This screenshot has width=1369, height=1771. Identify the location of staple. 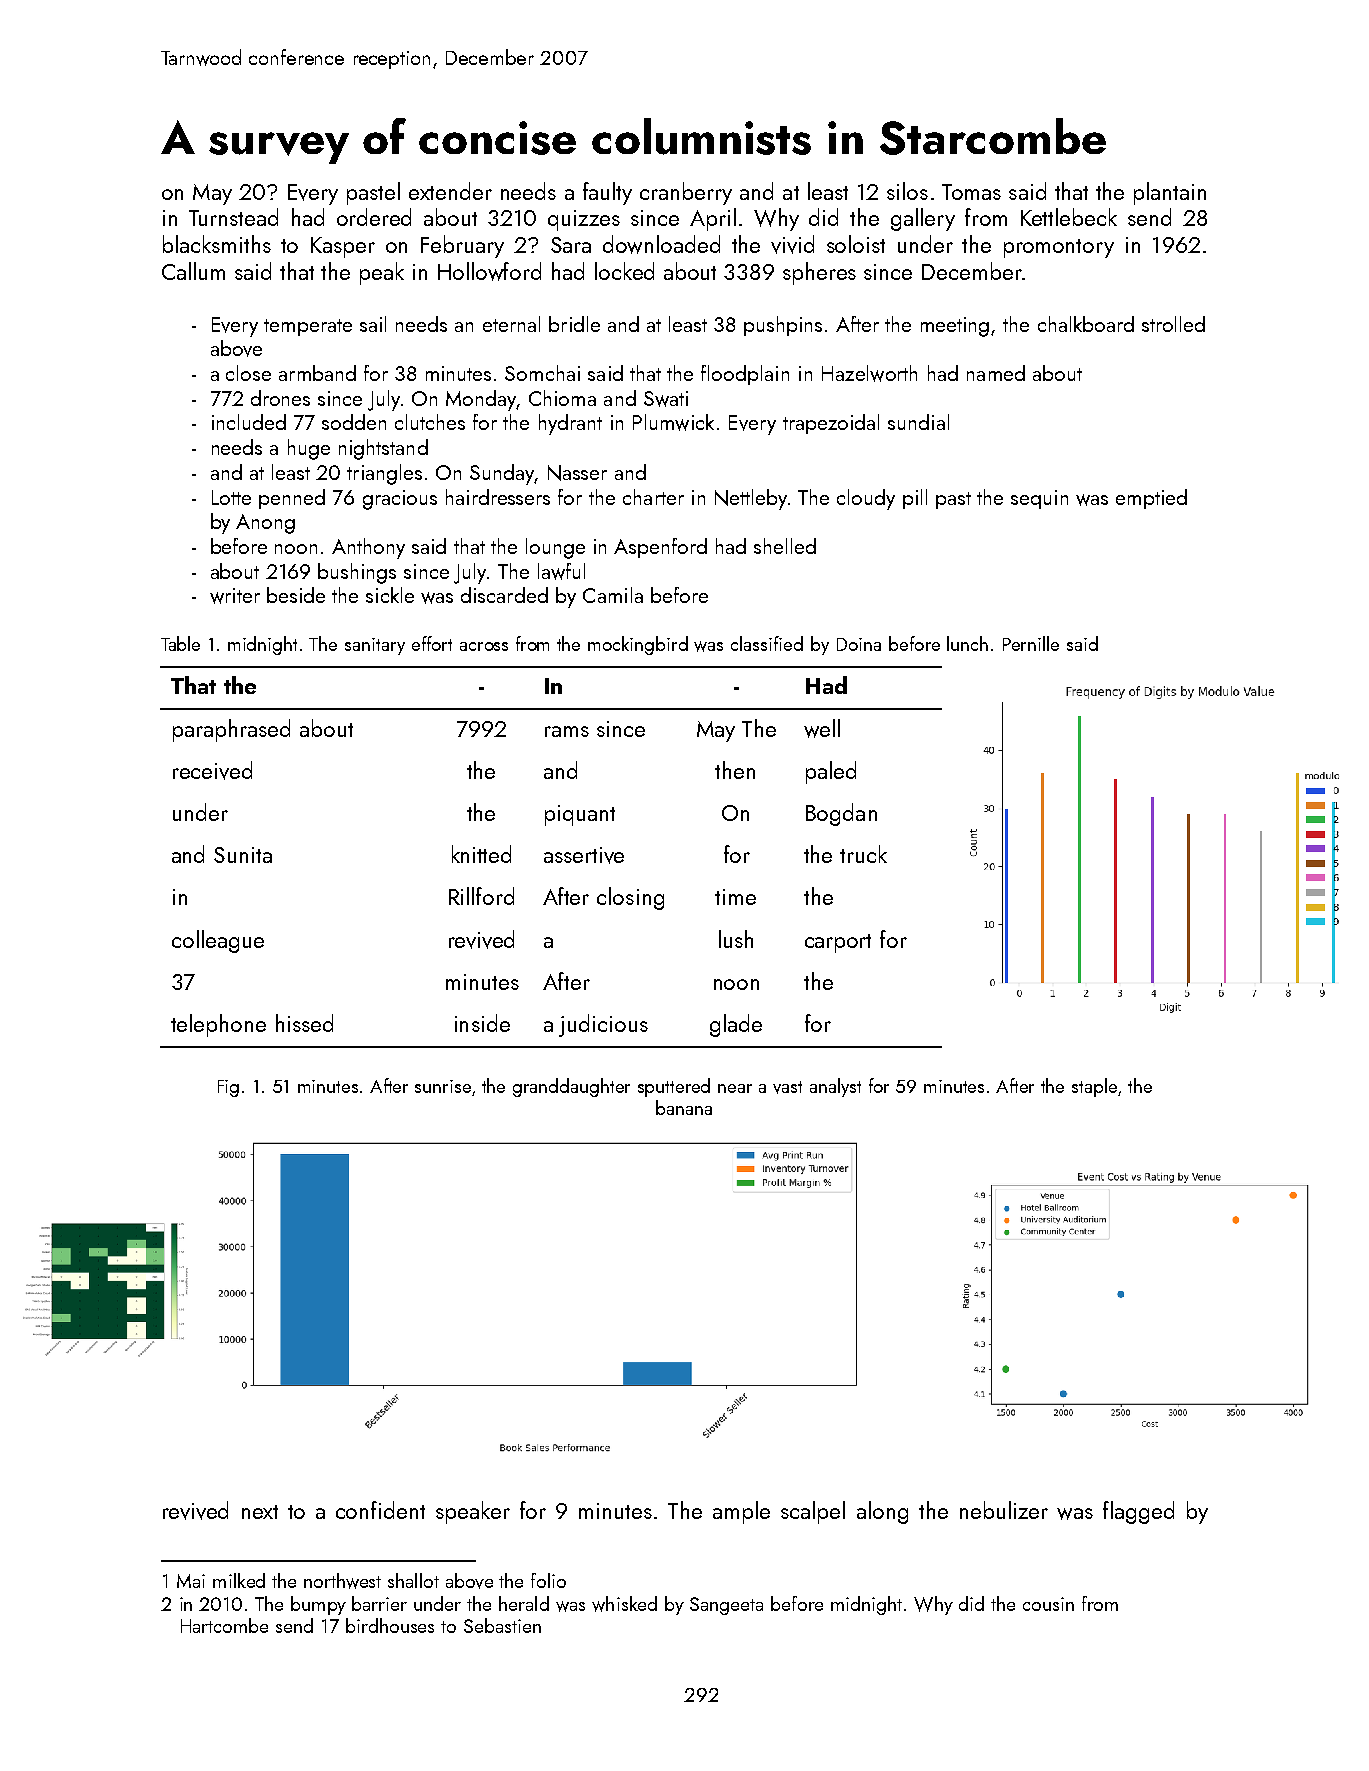
(1094, 1087).
